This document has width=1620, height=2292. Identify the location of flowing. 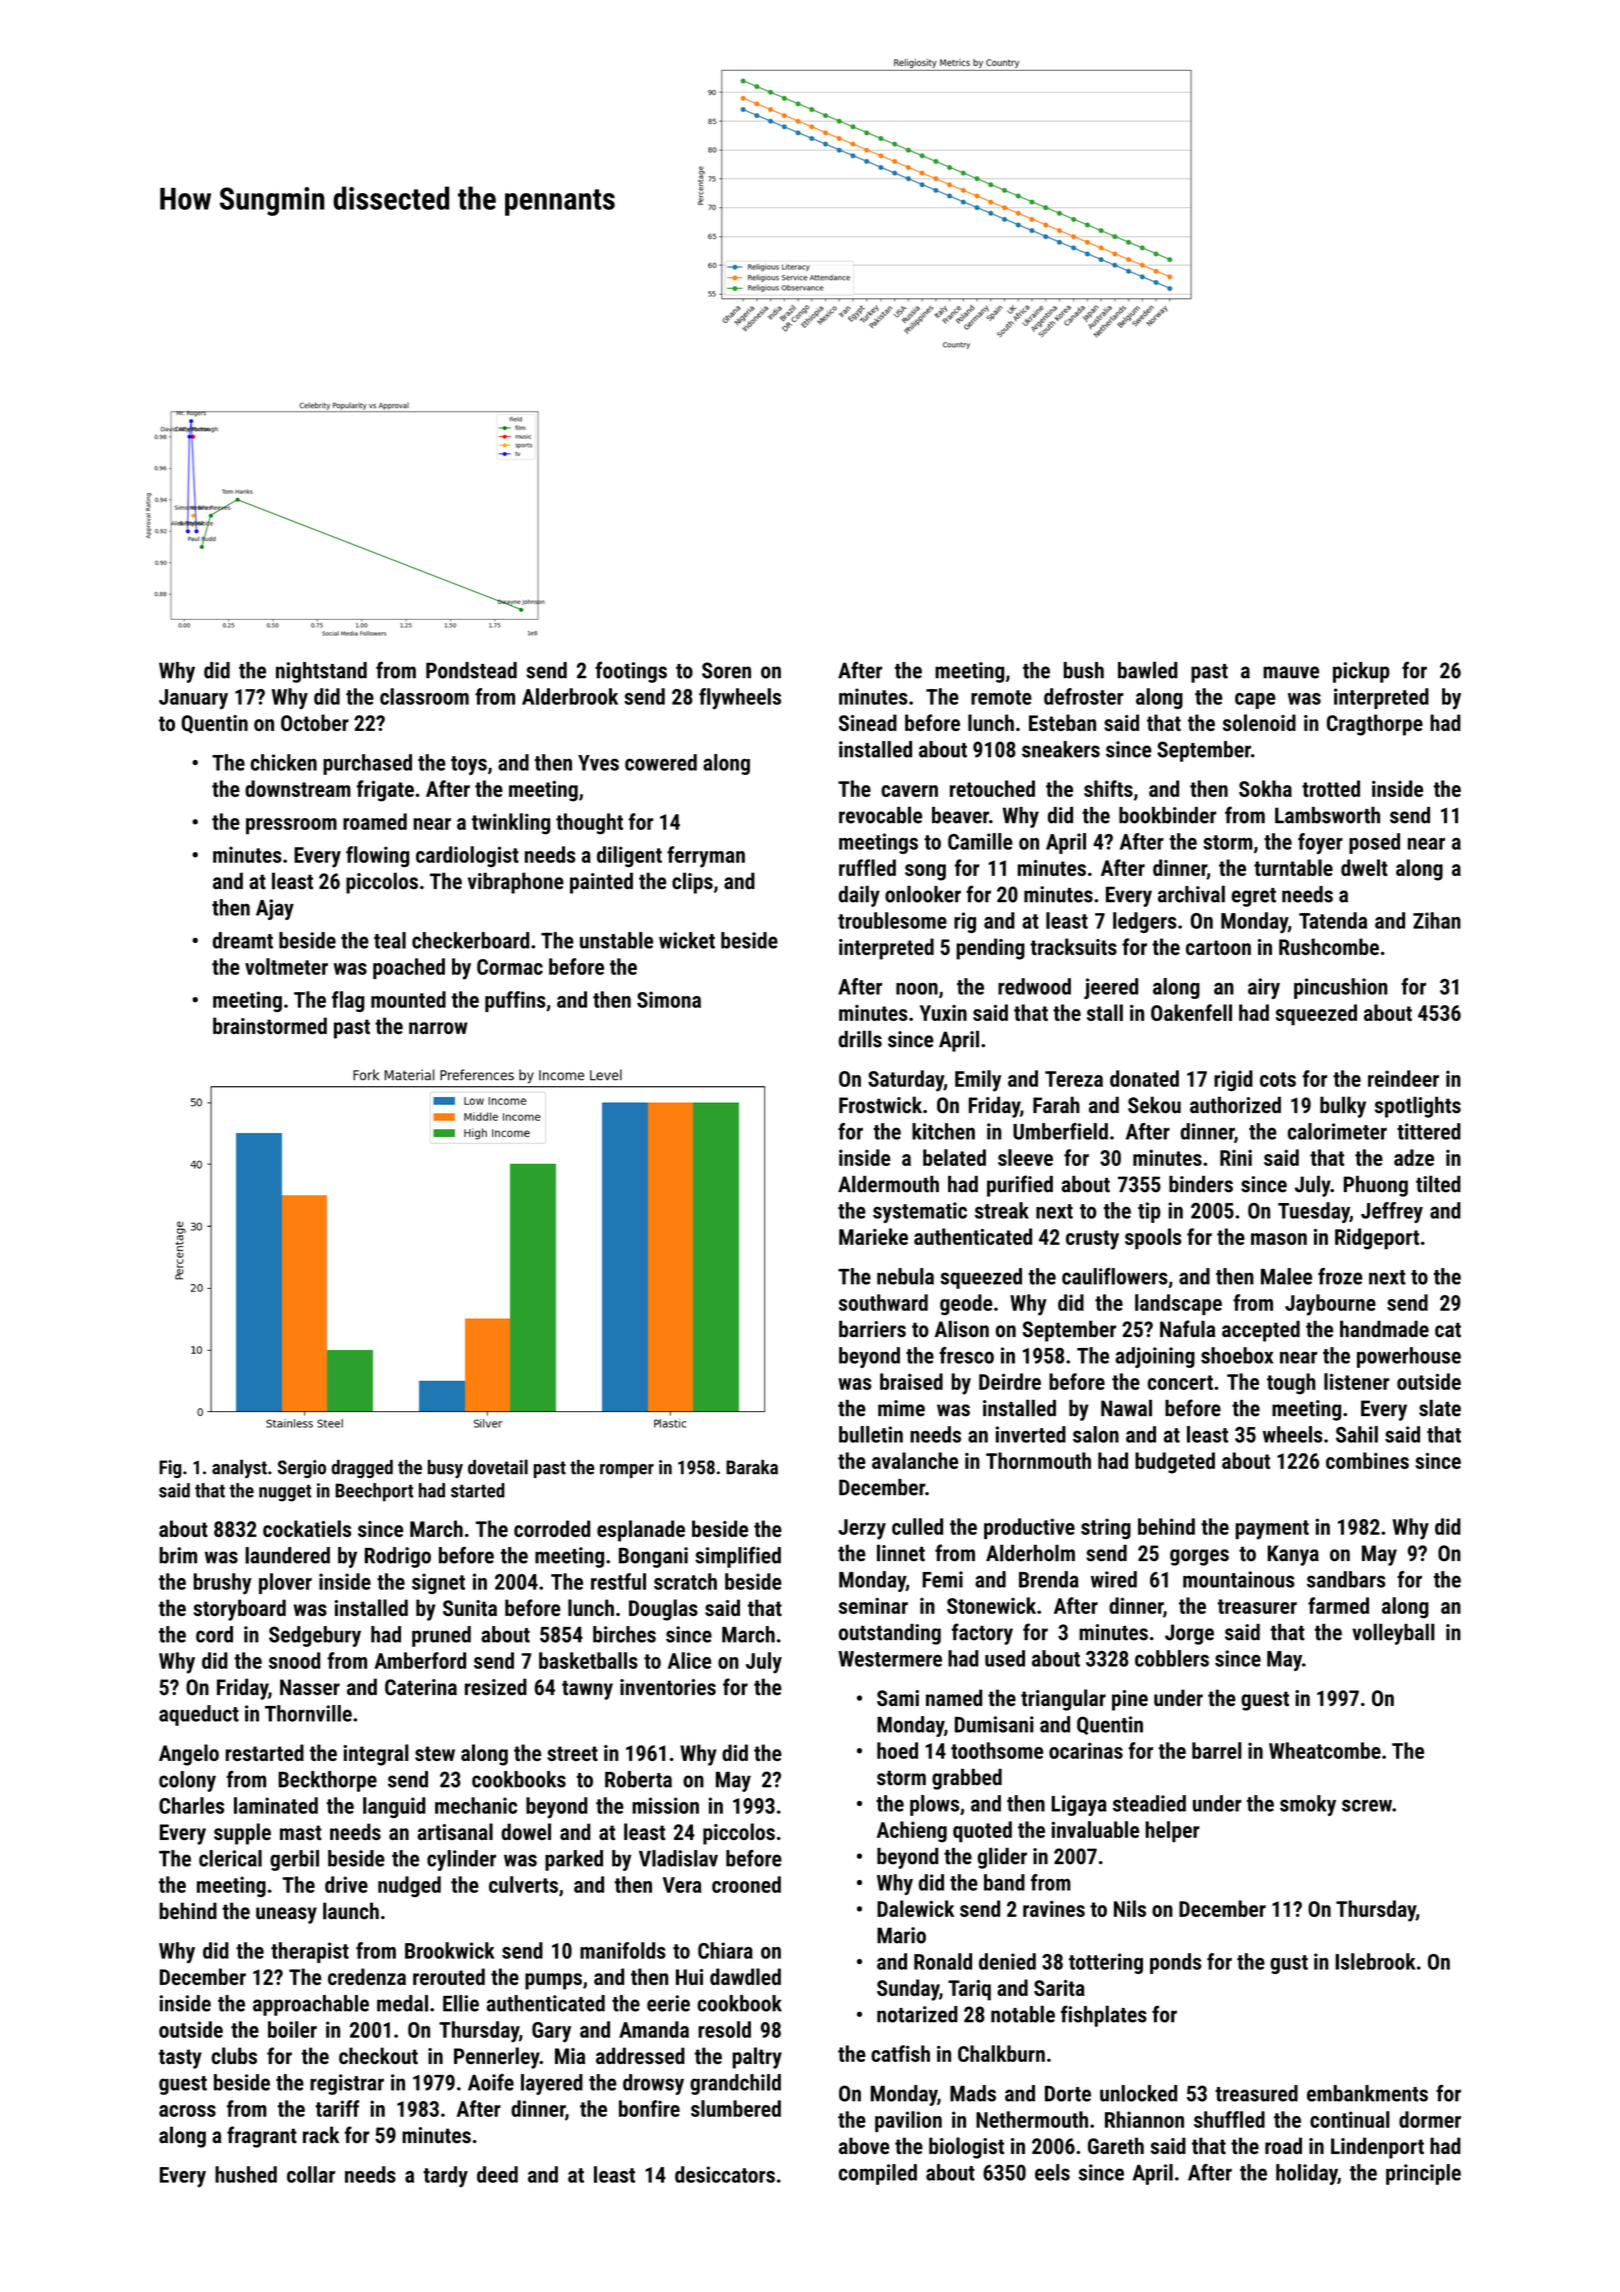
(377, 857).
